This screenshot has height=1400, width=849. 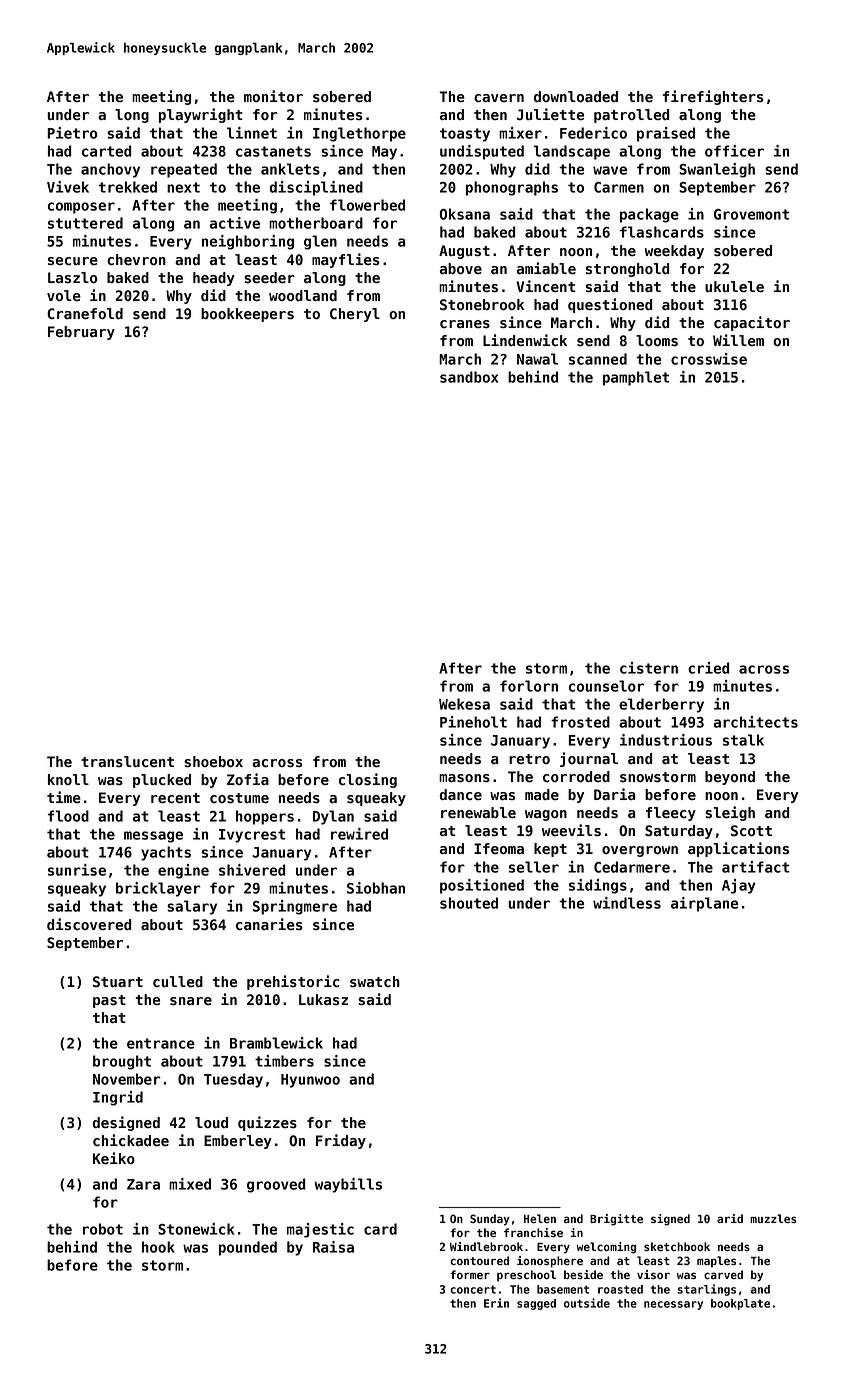 I want to click on shouted, so click(x=469, y=903).
